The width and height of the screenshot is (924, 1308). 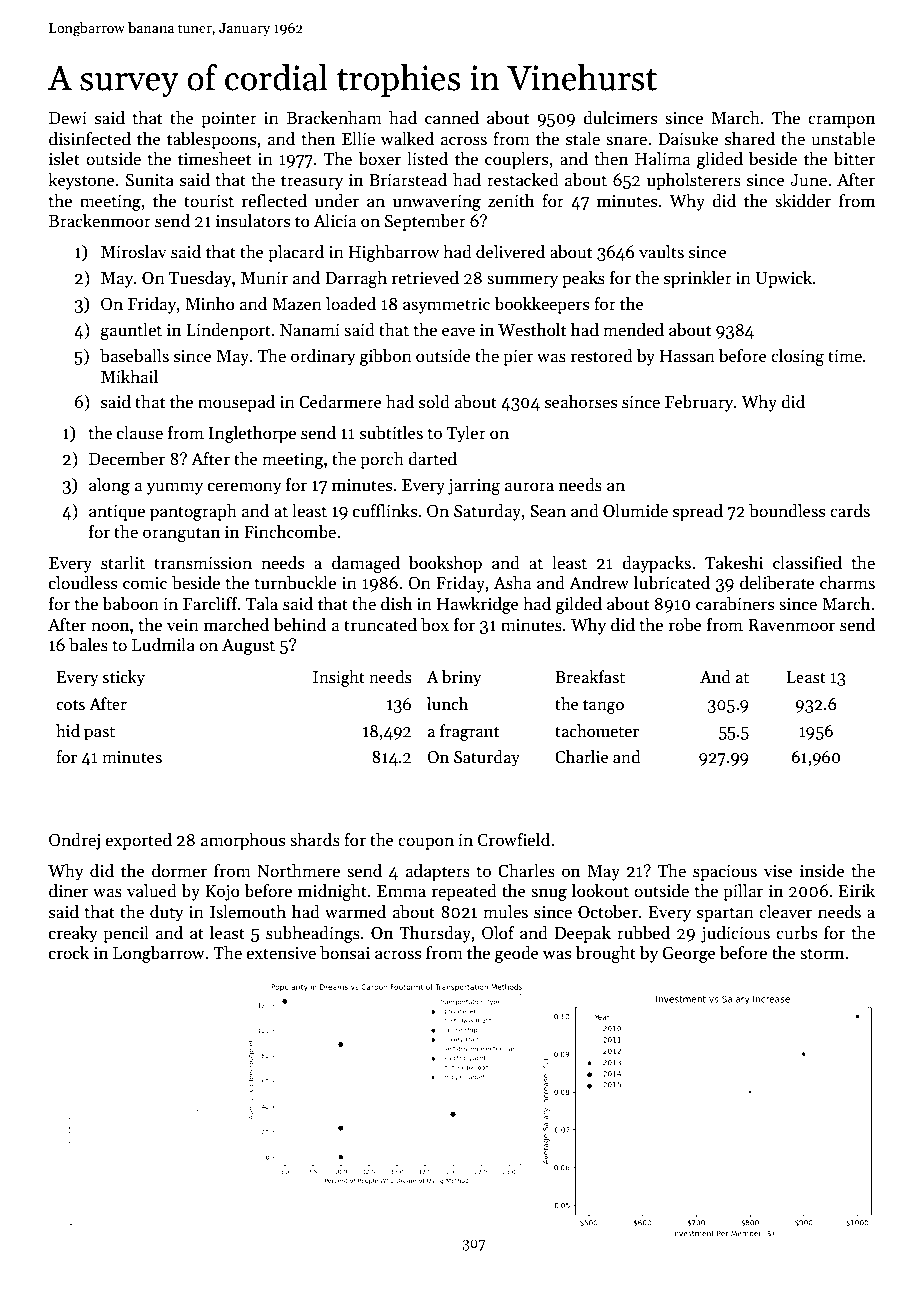 I want to click on judicious, so click(x=735, y=934).
